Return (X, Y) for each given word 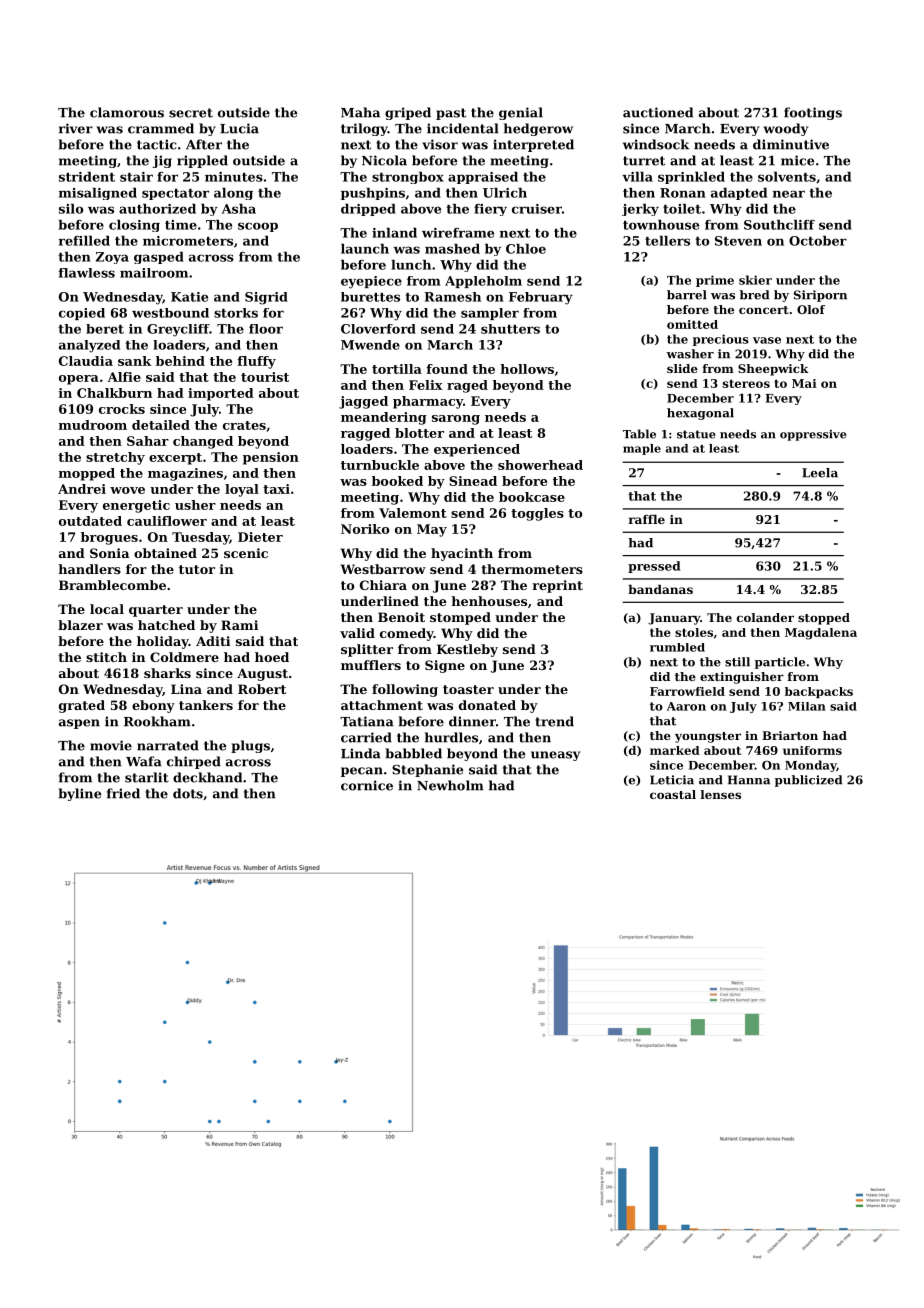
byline (80, 794)
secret (191, 113)
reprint (558, 586)
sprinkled (691, 178)
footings (813, 113)
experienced (477, 450)
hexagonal (700, 414)
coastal (673, 794)
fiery (490, 210)
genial (521, 113)
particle (780, 663)
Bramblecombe (112, 585)
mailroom (154, 273)
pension (271, 458)
